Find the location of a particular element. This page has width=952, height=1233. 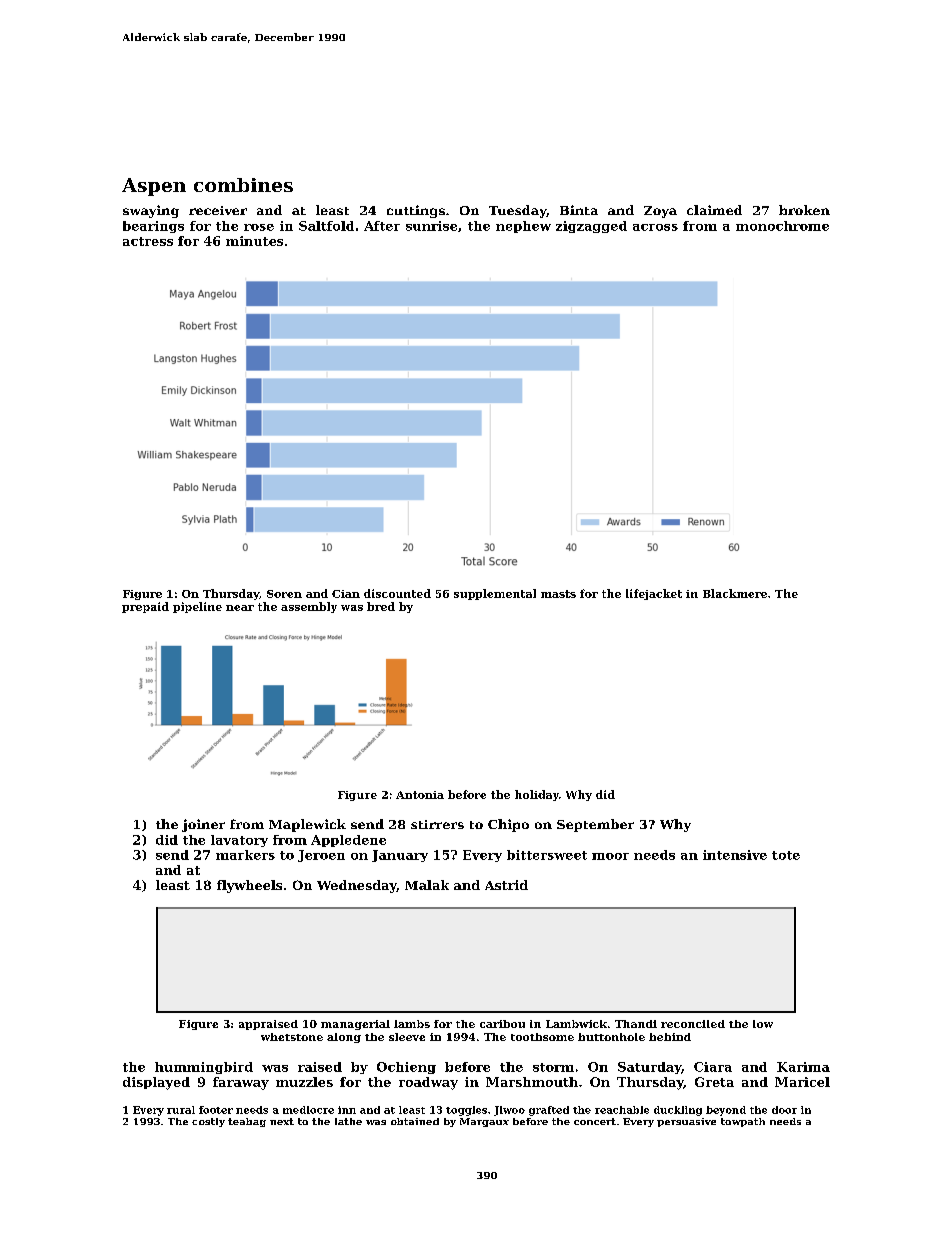

Thandi is located at coordinates (636, 1024).
